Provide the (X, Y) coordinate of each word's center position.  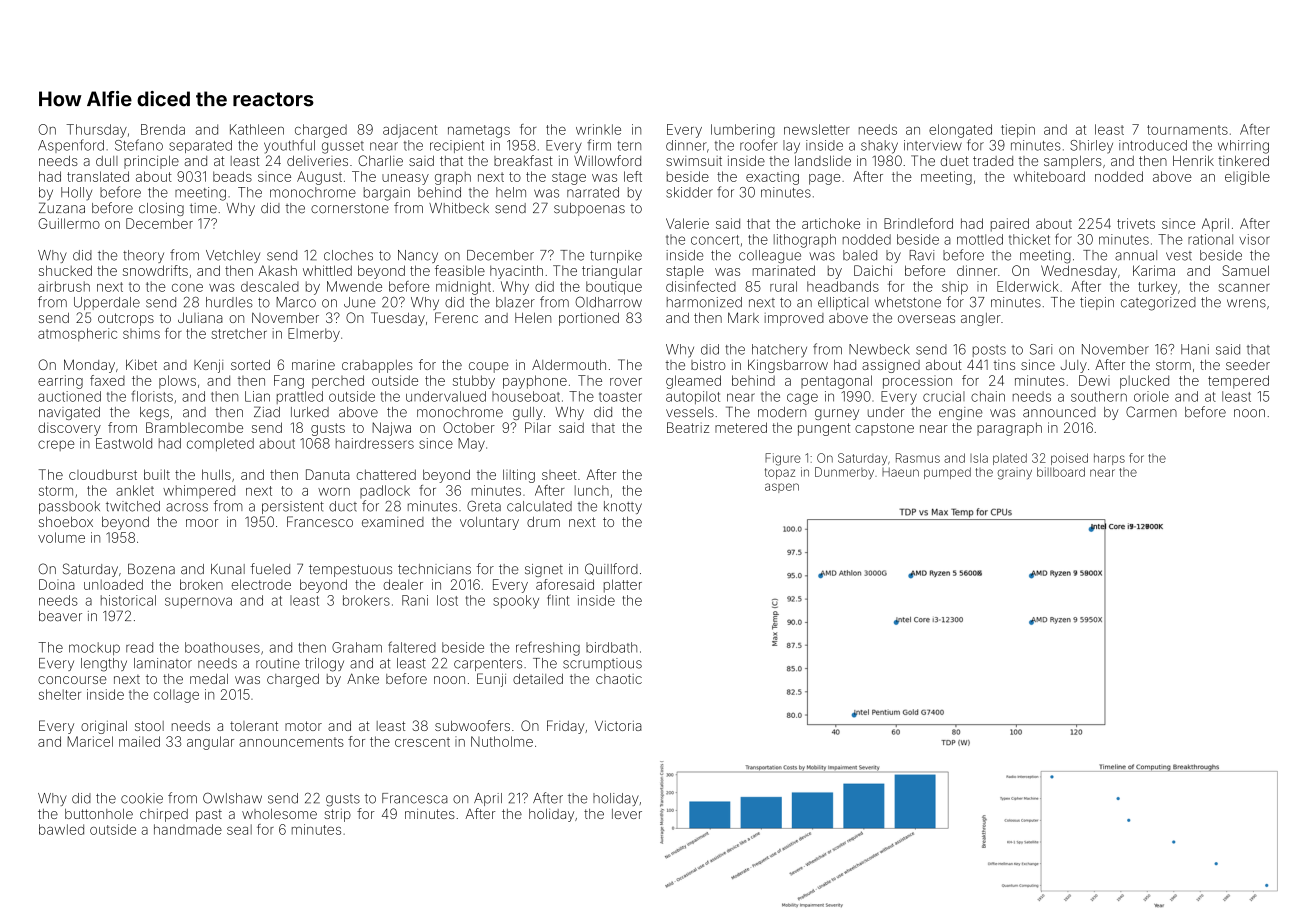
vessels (690, 412)
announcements (291, 742)
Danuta (328, 474)
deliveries (317, 161)
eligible (1247, 178)
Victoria (618, 726)
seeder (1248, 365)
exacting (772, 178)
